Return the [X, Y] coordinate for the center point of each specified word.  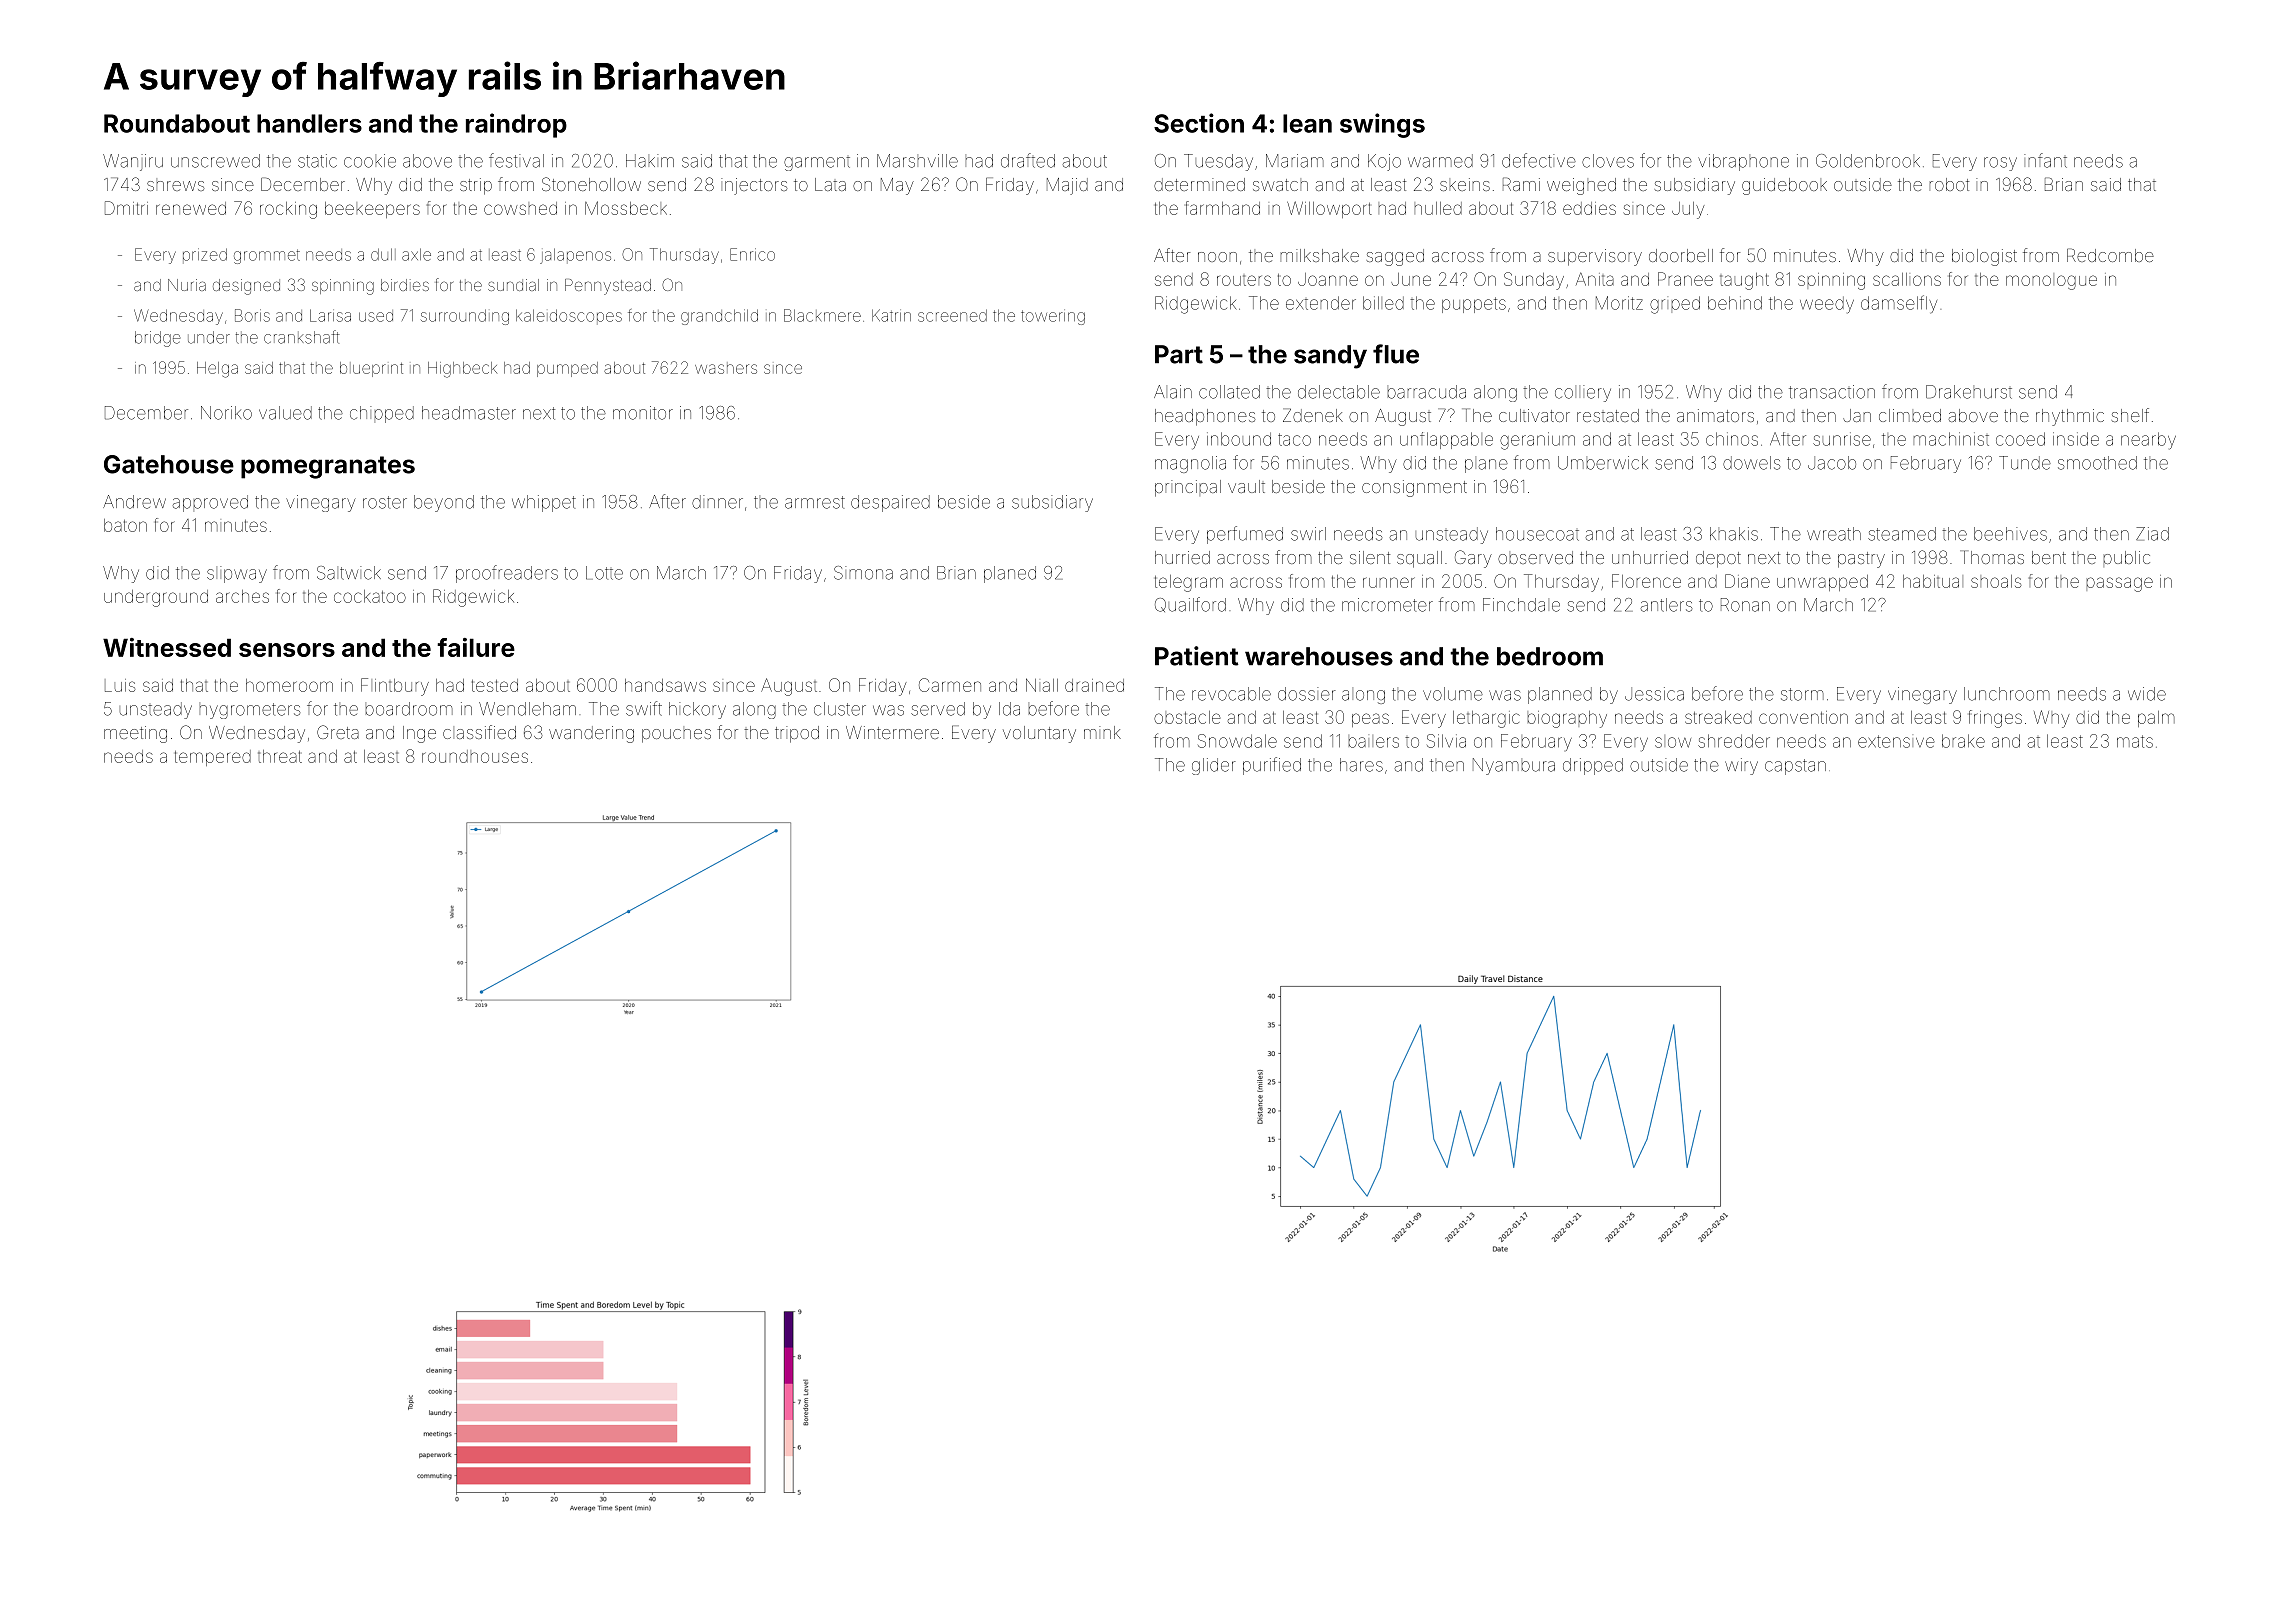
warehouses [1319, 656]
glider [1214, 766]
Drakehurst [1969, 392]
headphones [1205, 417]
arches [242, 596]
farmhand [1223, 208]
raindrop [516, 125]
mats [2135, 741]
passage [2120, 584]
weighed [1581, 186]
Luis [120, 685]
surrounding [465, 317]
